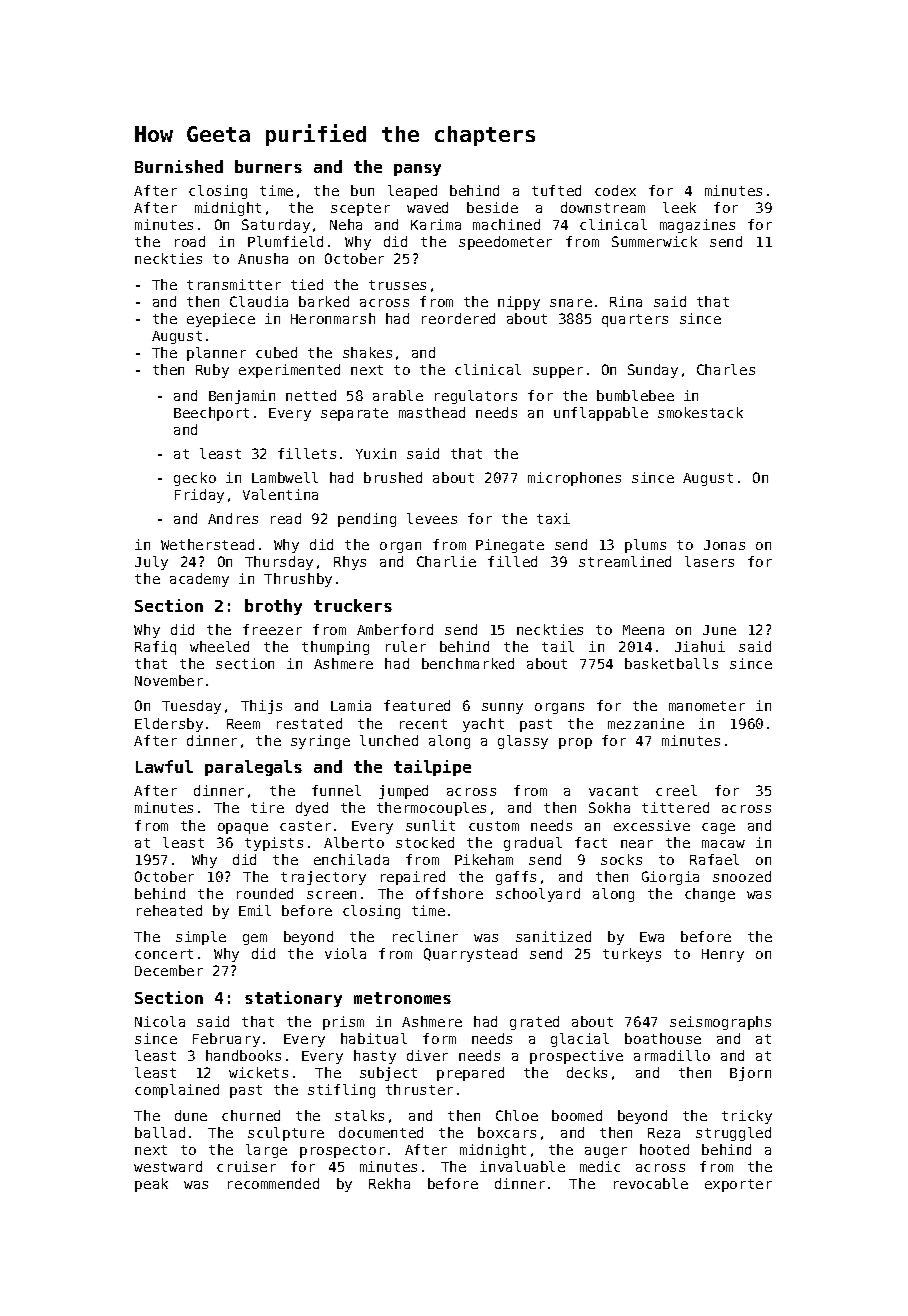 Image resolution: width=908 pixels, height=1316 pixels. Describe the element at coordinates (190, 241) in the page. I see `road` at that location.
